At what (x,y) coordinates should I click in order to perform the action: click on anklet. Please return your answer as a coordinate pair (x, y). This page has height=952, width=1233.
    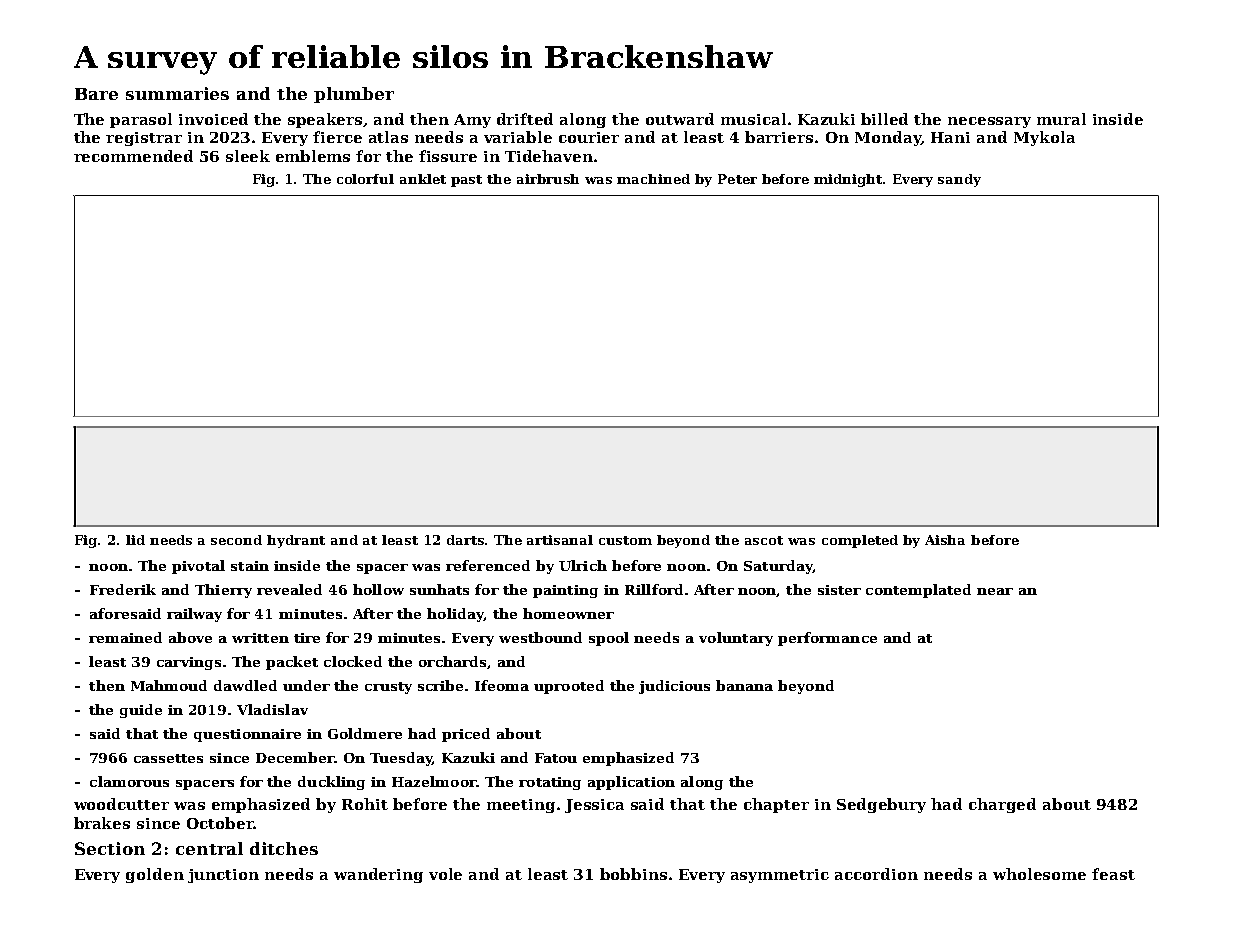
    Looking at the image, I should click on (423, 179).
